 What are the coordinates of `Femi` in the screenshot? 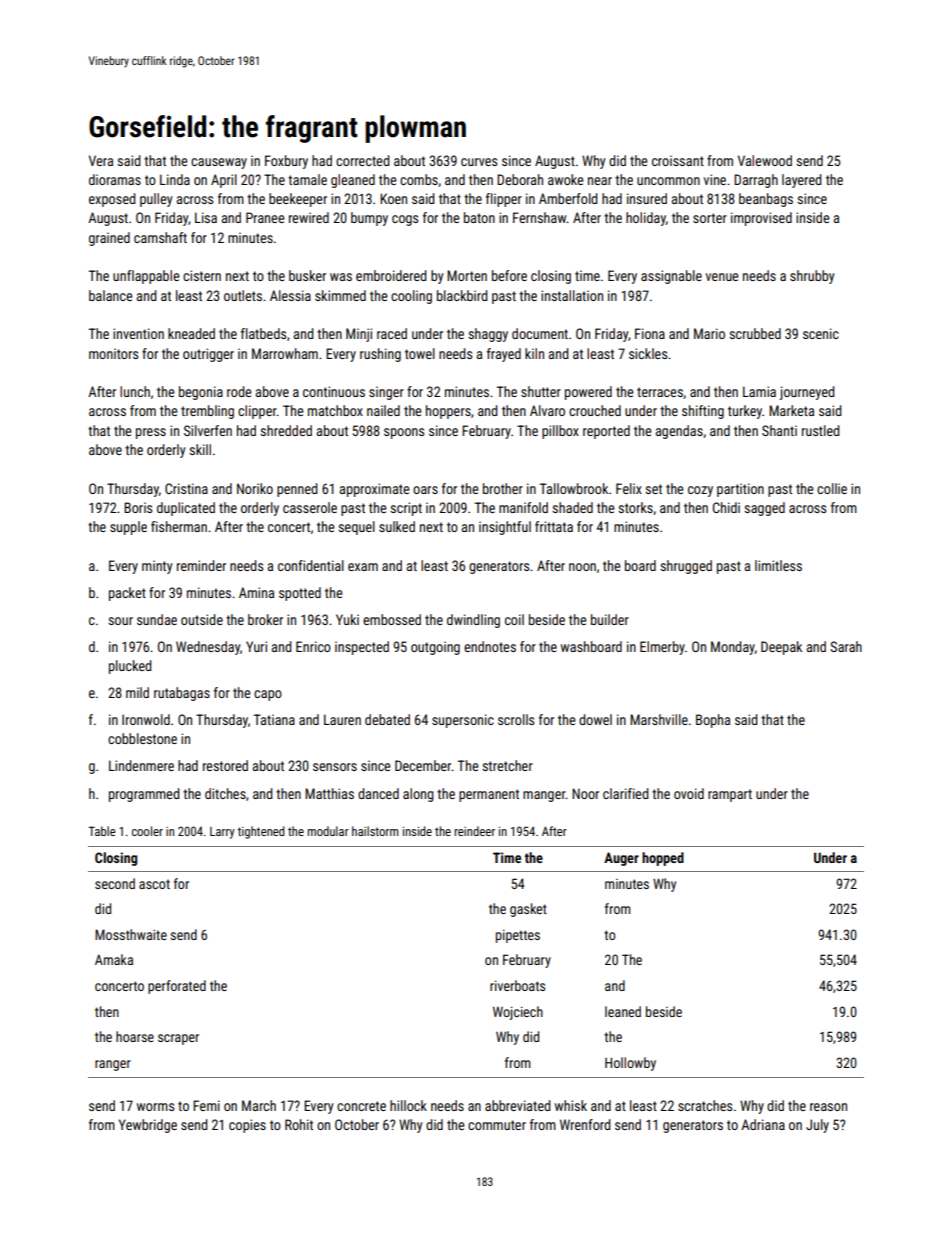 It's located at (206, 1105).
